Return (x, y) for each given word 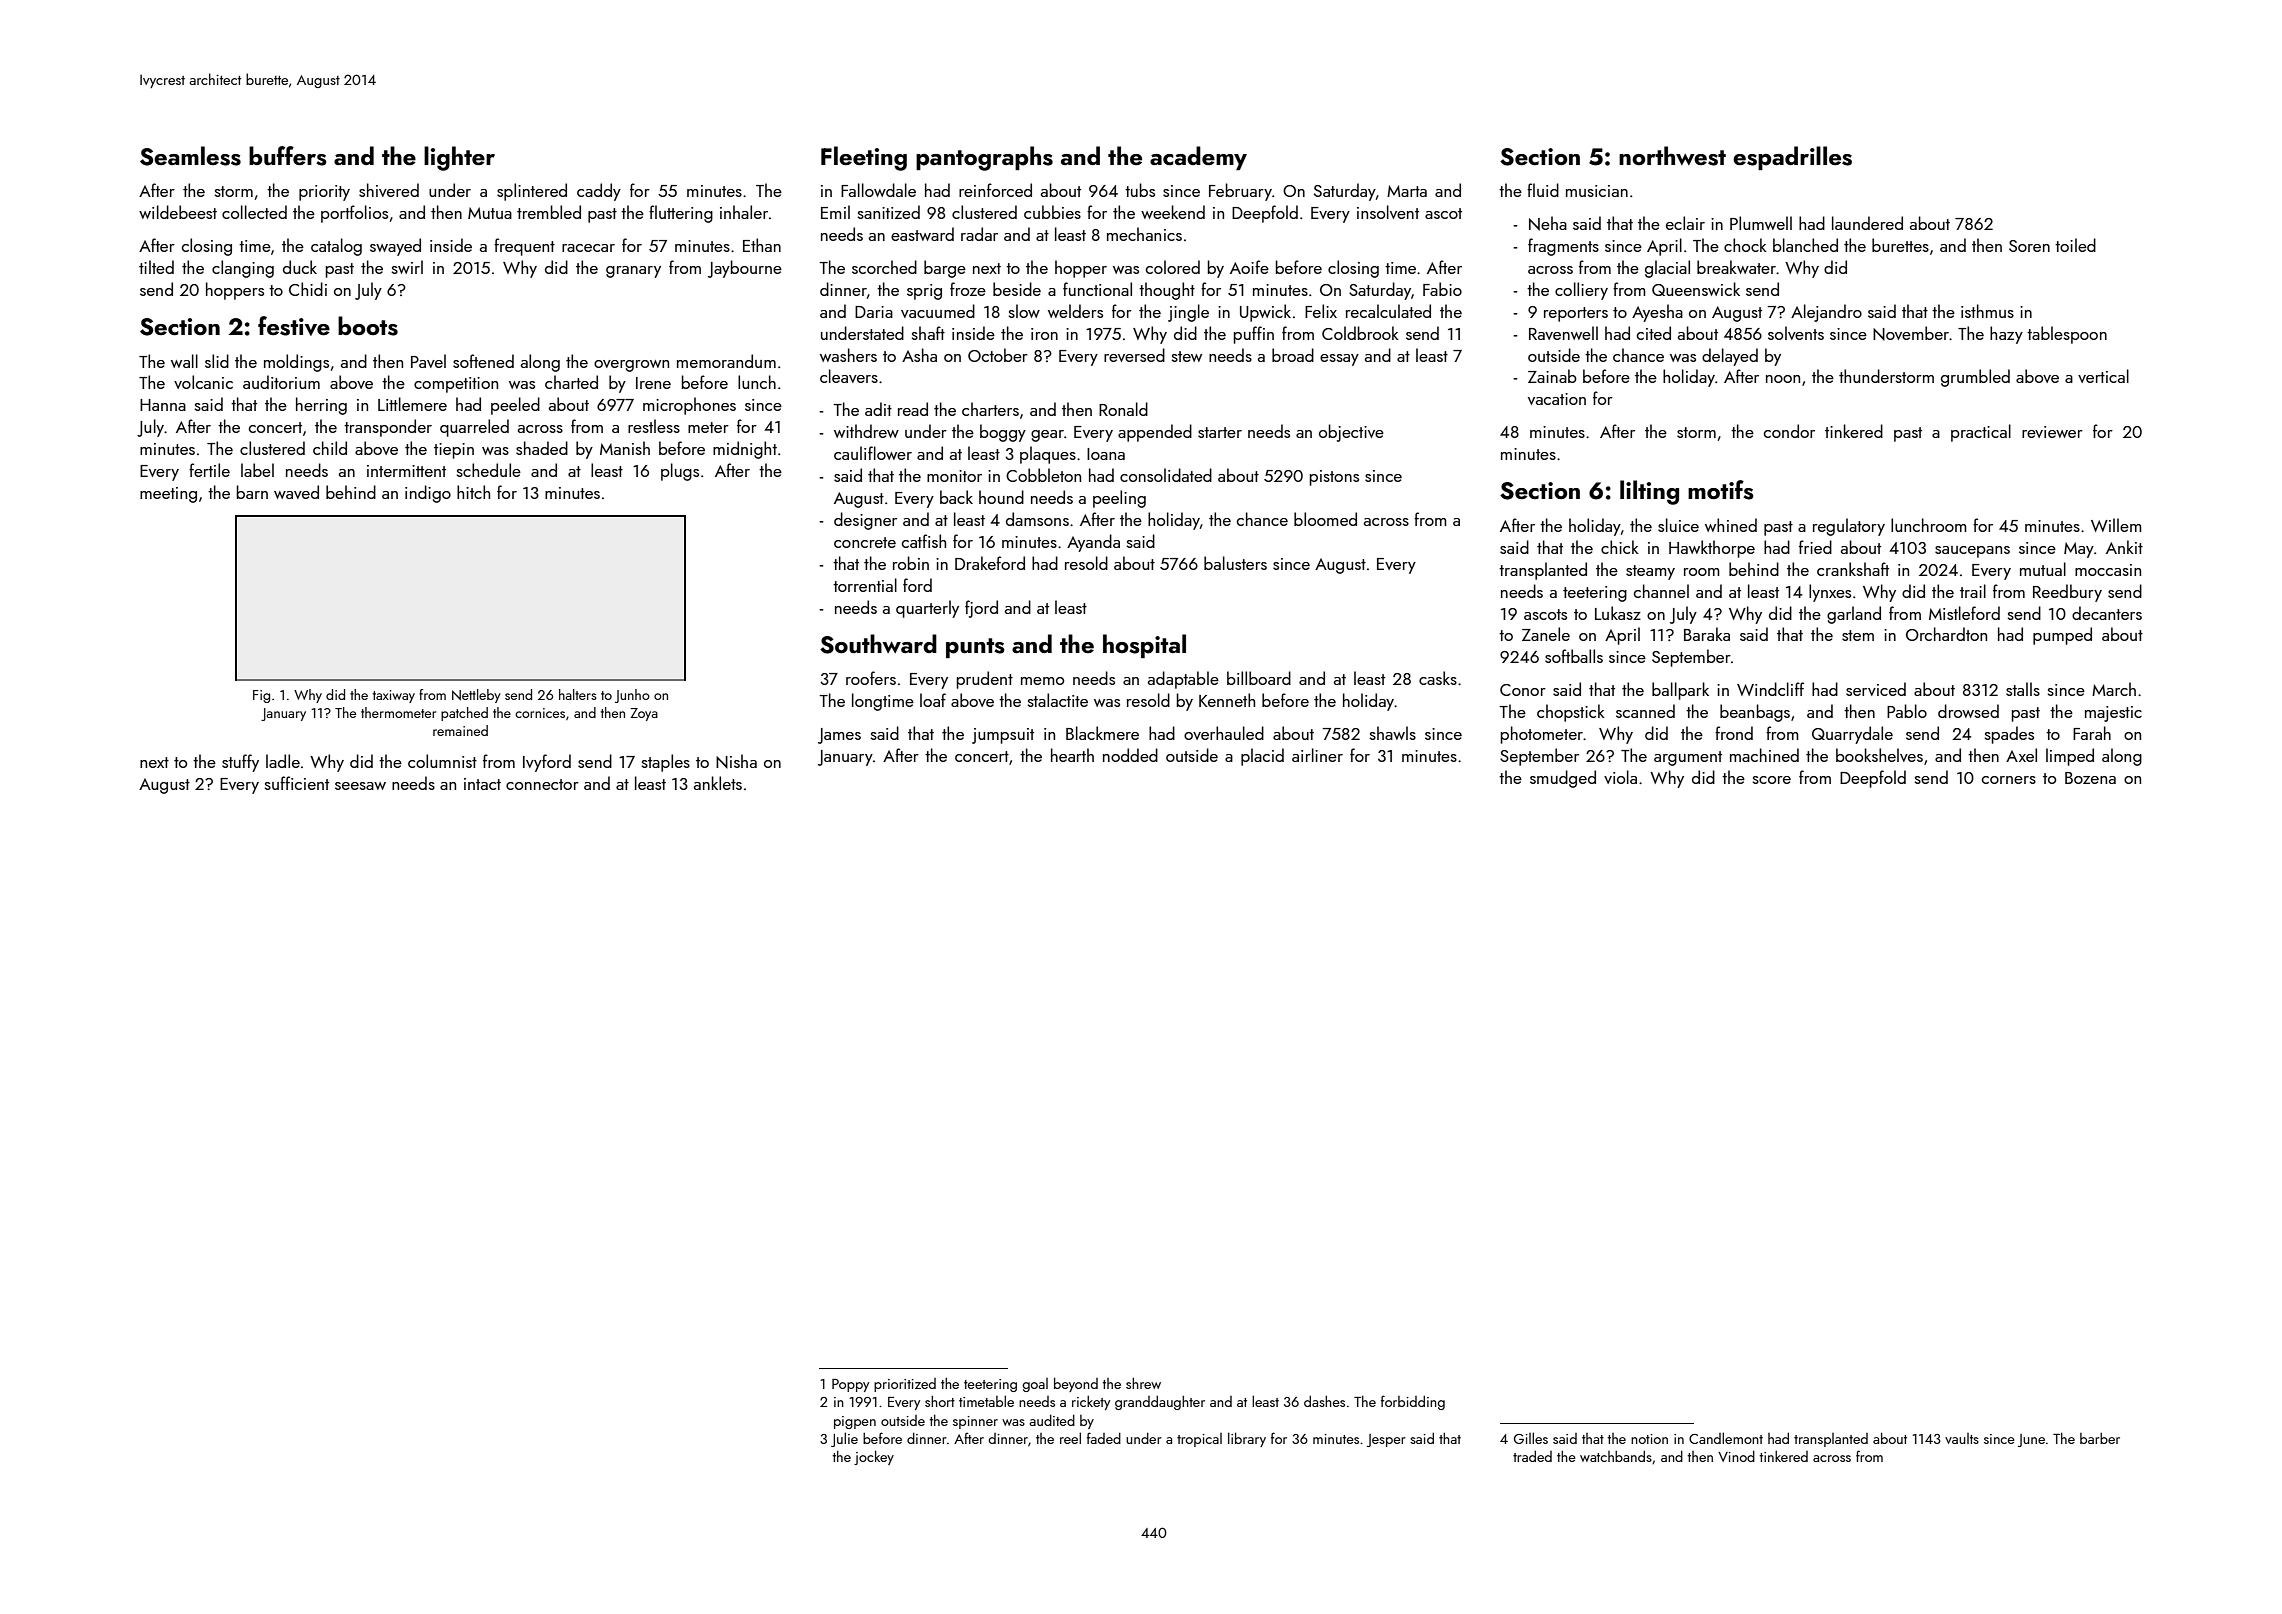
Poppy (850, 1385)
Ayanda (1093, 543)
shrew (1143, 1383)
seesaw (360, 786)
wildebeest (178, 212)
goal (1035, 1385)
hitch (473, 492)
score (1772, 780)
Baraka (1707, 634)
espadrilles (1792, 158)
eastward (922, 234)
